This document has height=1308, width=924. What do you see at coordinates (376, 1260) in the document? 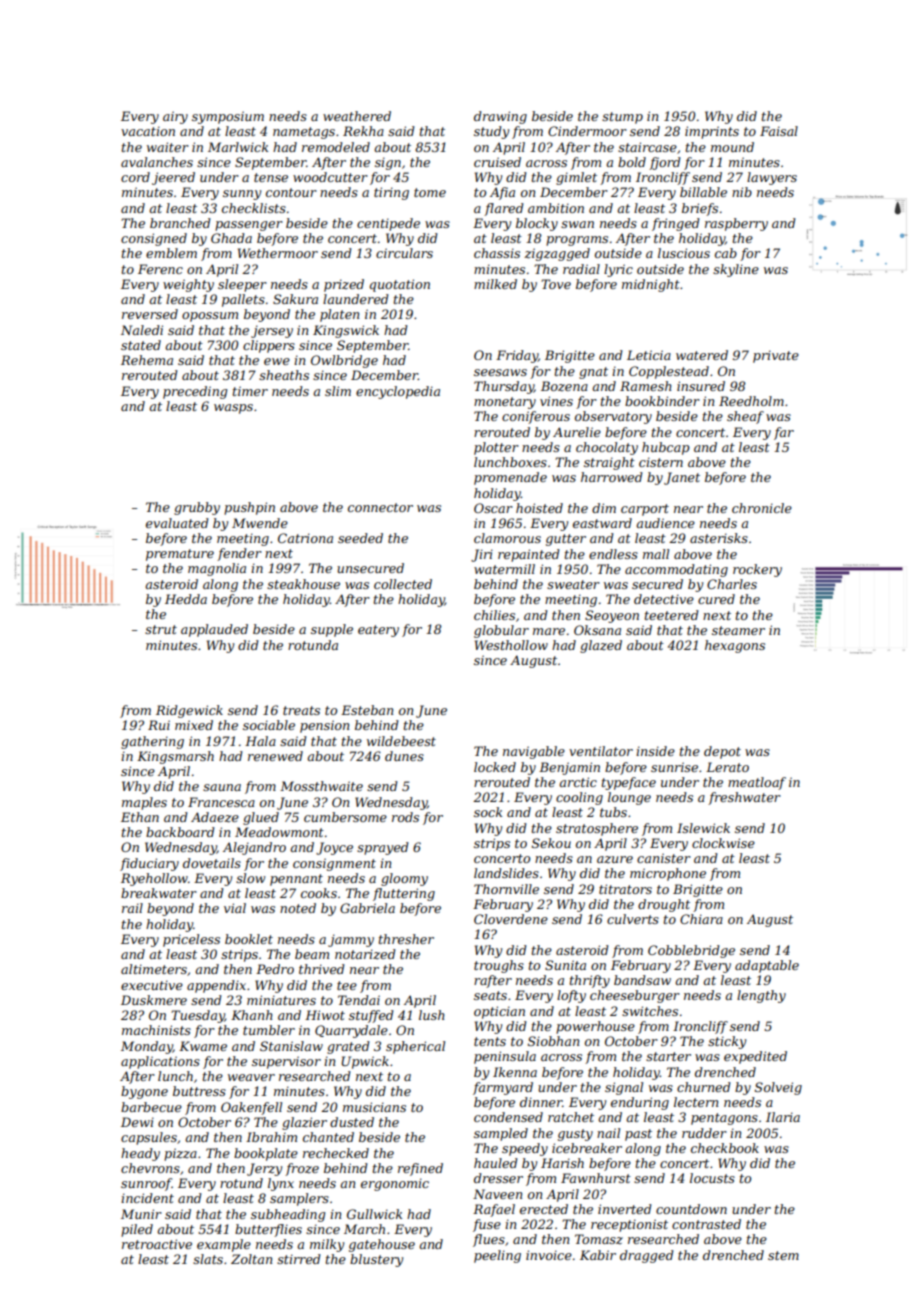
I see `blustery` at bounding box center [376, 1260].
